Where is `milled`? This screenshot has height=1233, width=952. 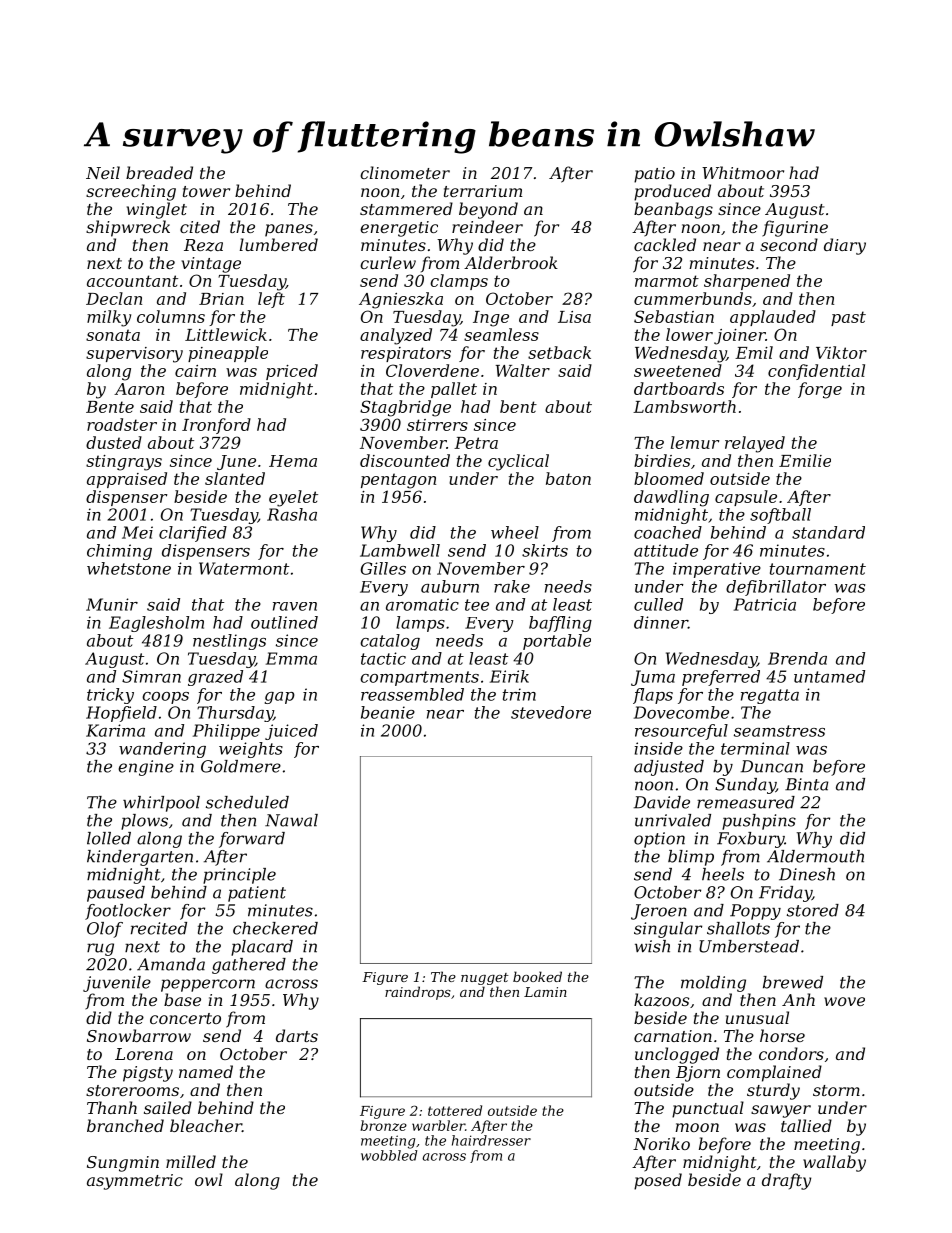 milled is located at coordinates (191, 1161).
